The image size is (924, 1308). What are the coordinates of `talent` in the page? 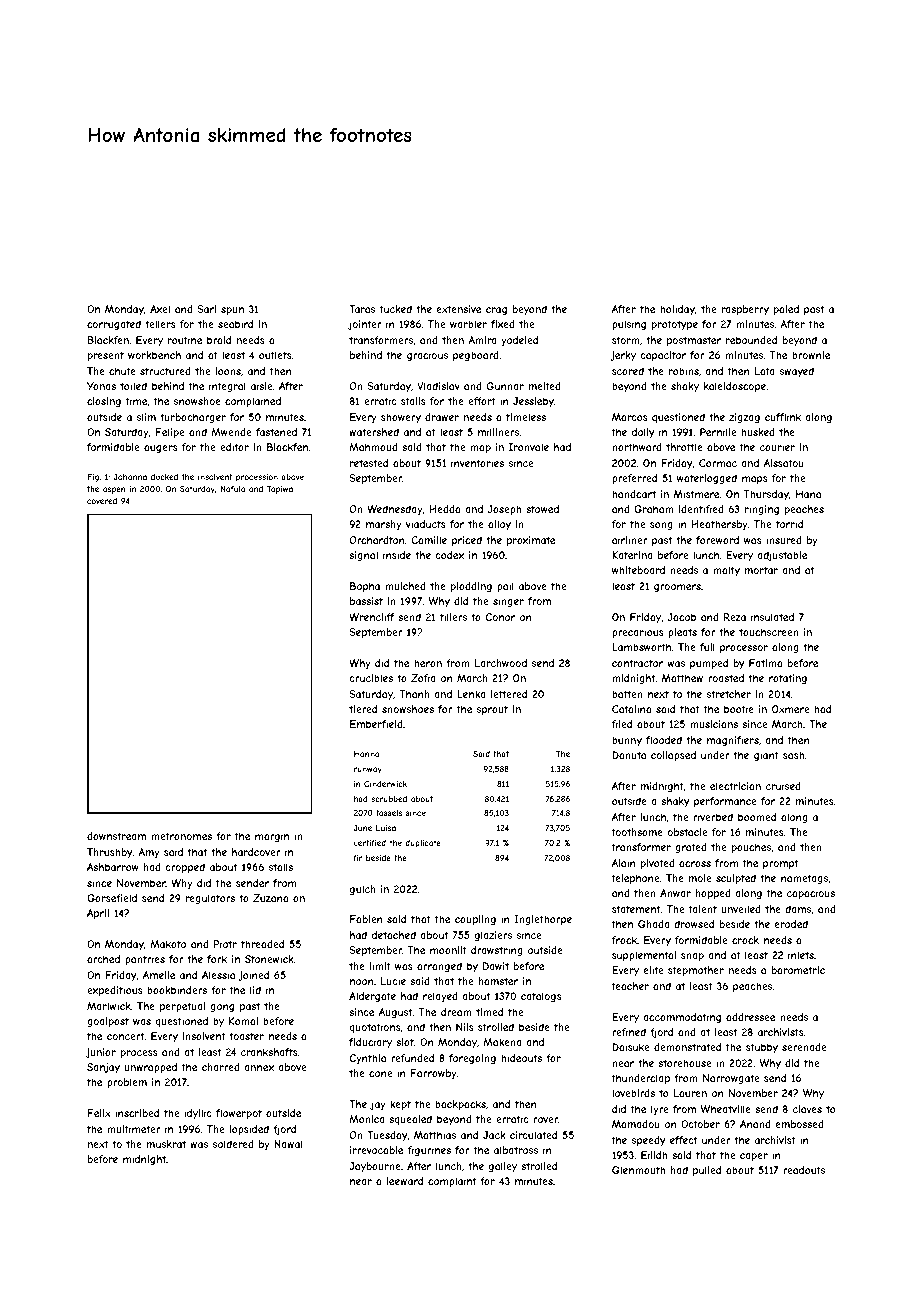 It's located at (702, 909).
